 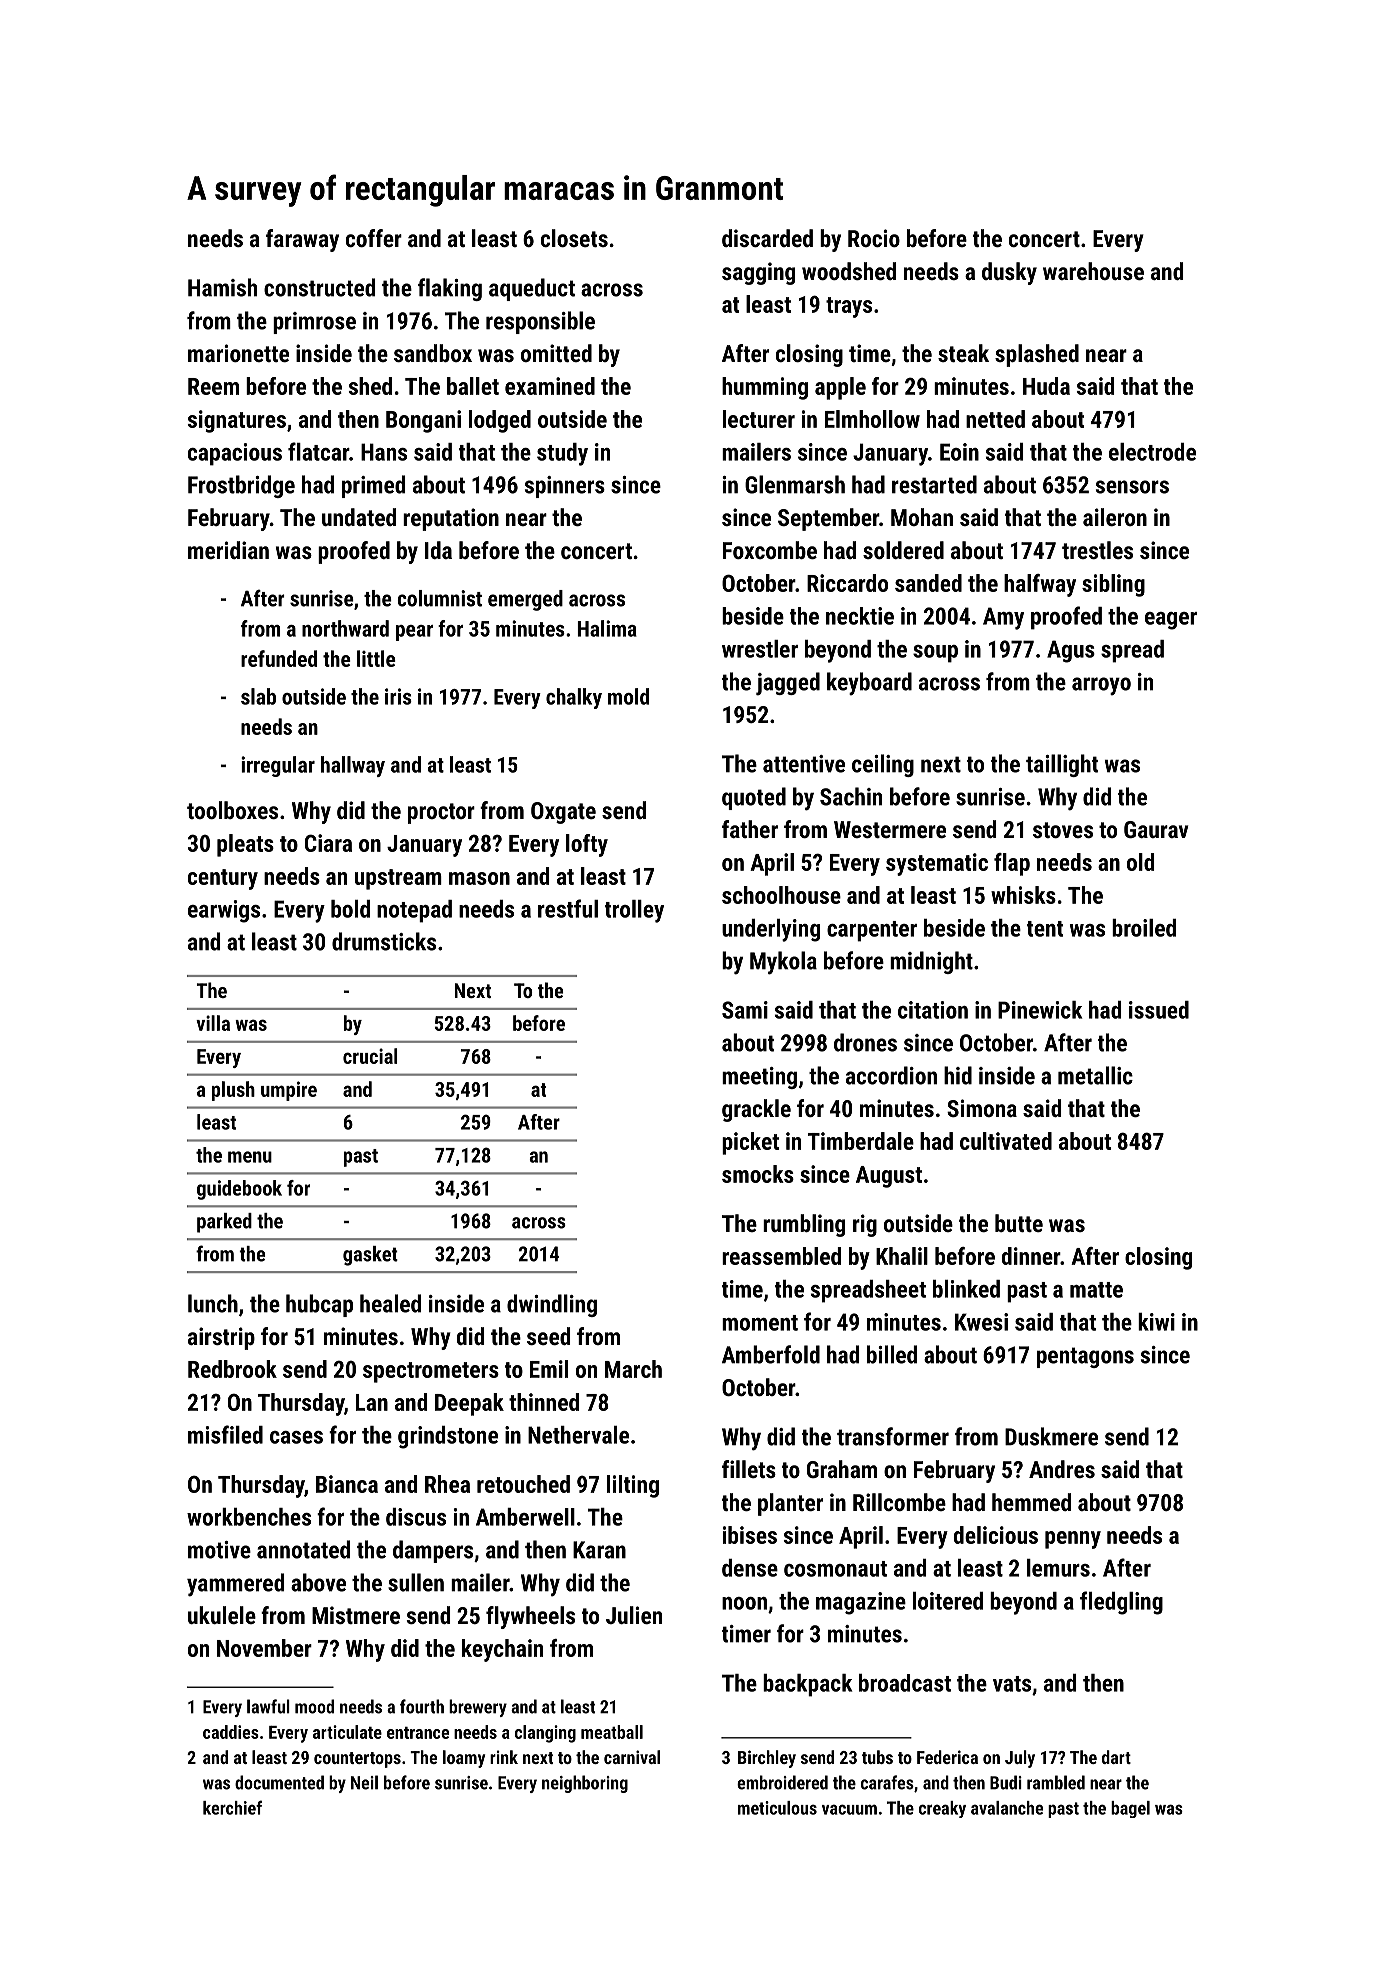 What do you see at coordinates (213, 386) in the document?
I see `Reem` at bounding box center [213, 386].
